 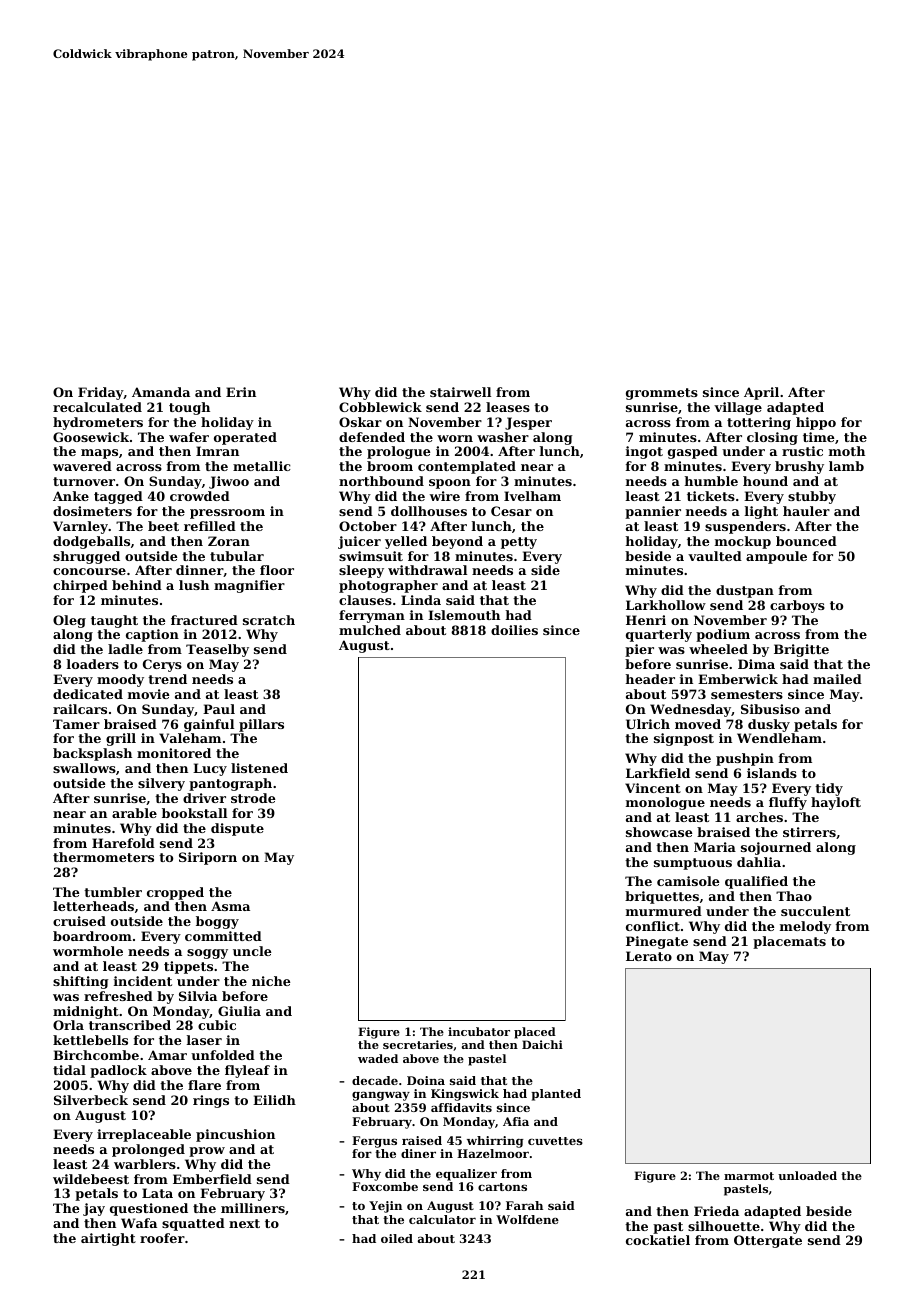 I want to click on recalculated, so click(x=97, y=407).
